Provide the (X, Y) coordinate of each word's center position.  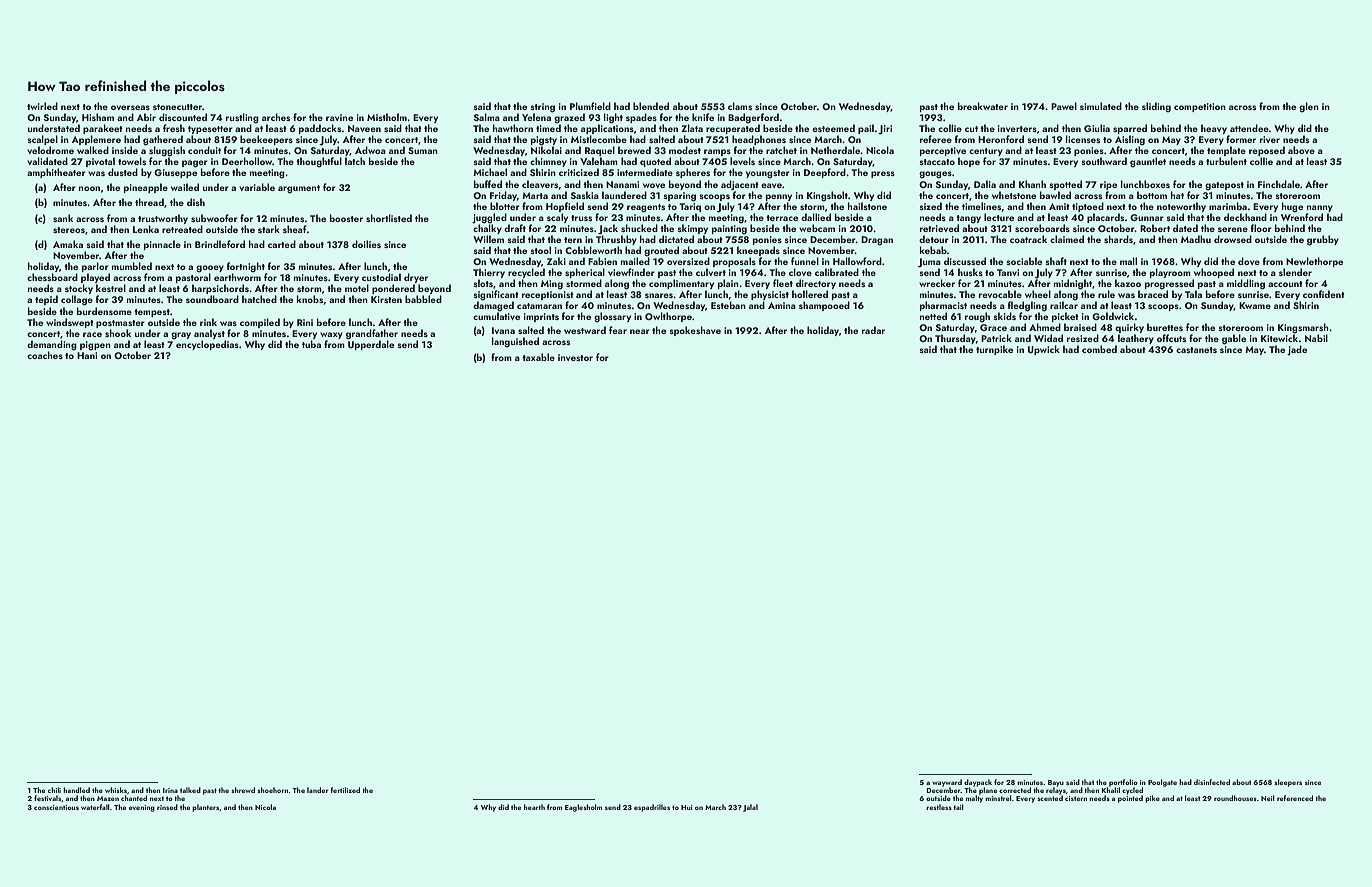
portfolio (1123, 783)
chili (54, 790)
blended (651, 106)
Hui (687, 807)
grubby (1323, 240)
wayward (947, 783)
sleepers (1288, 783)
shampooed (824, 306)
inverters (1017, 128)
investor (575, 357)
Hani (87, 355)
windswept (70, 323)
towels (132, 161)
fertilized (345, 790)
